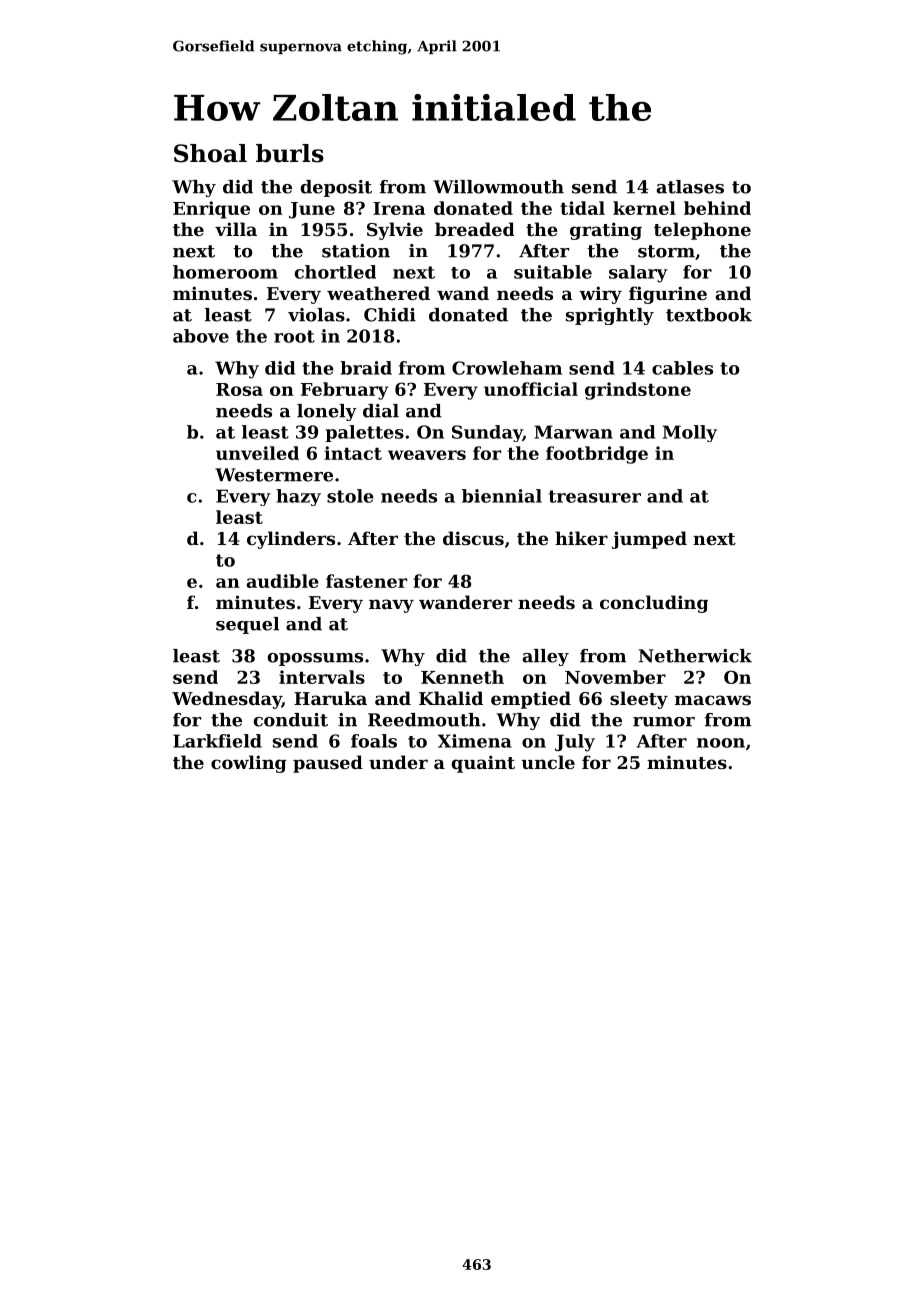 Image resolution: width=924 pixels, height=1311 pixels. Describe the element at coordinates (210, 153) in the screenshot. I see `Shoal` at that location.
